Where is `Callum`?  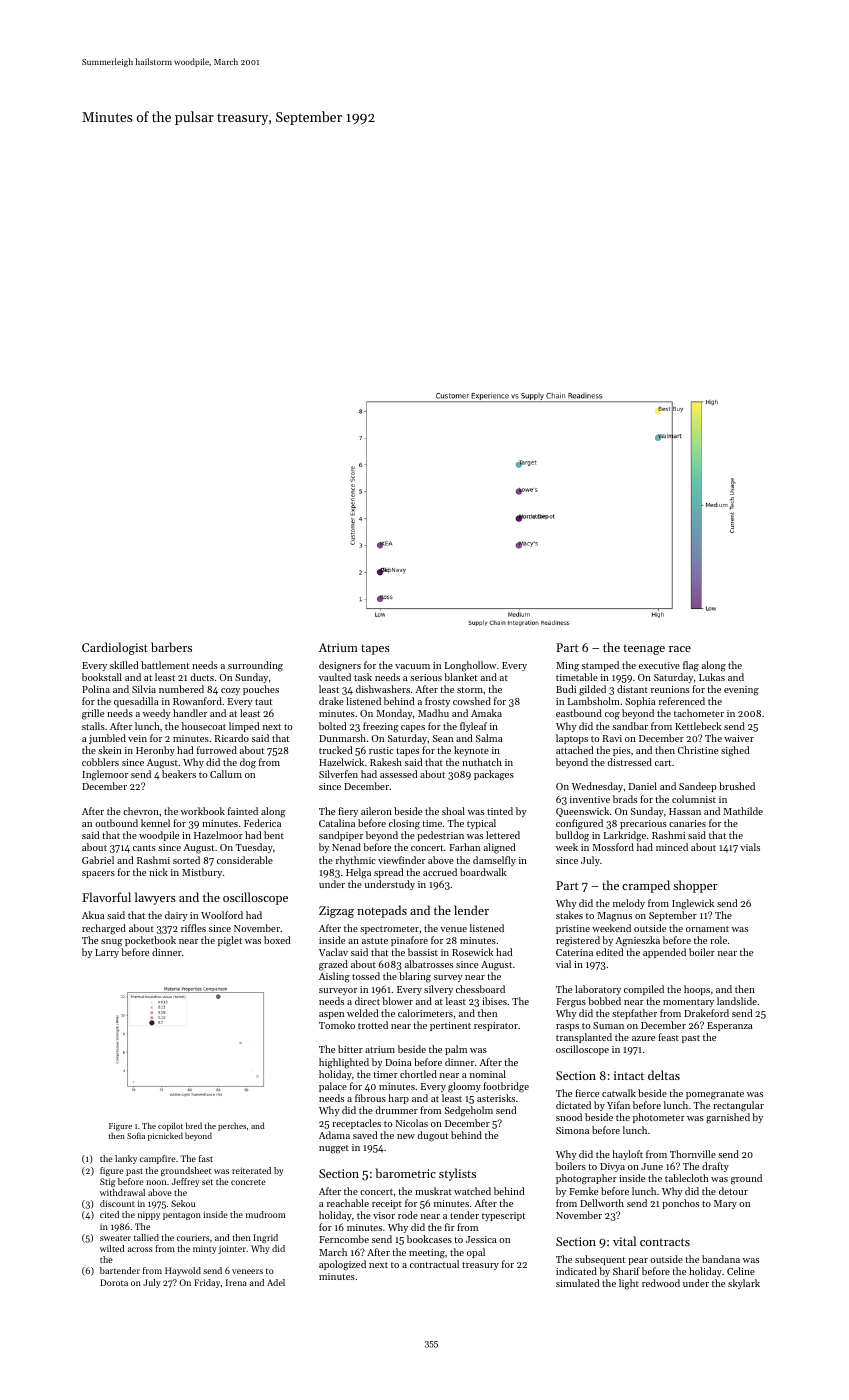 Callum is located at coordinates (226, 774).
